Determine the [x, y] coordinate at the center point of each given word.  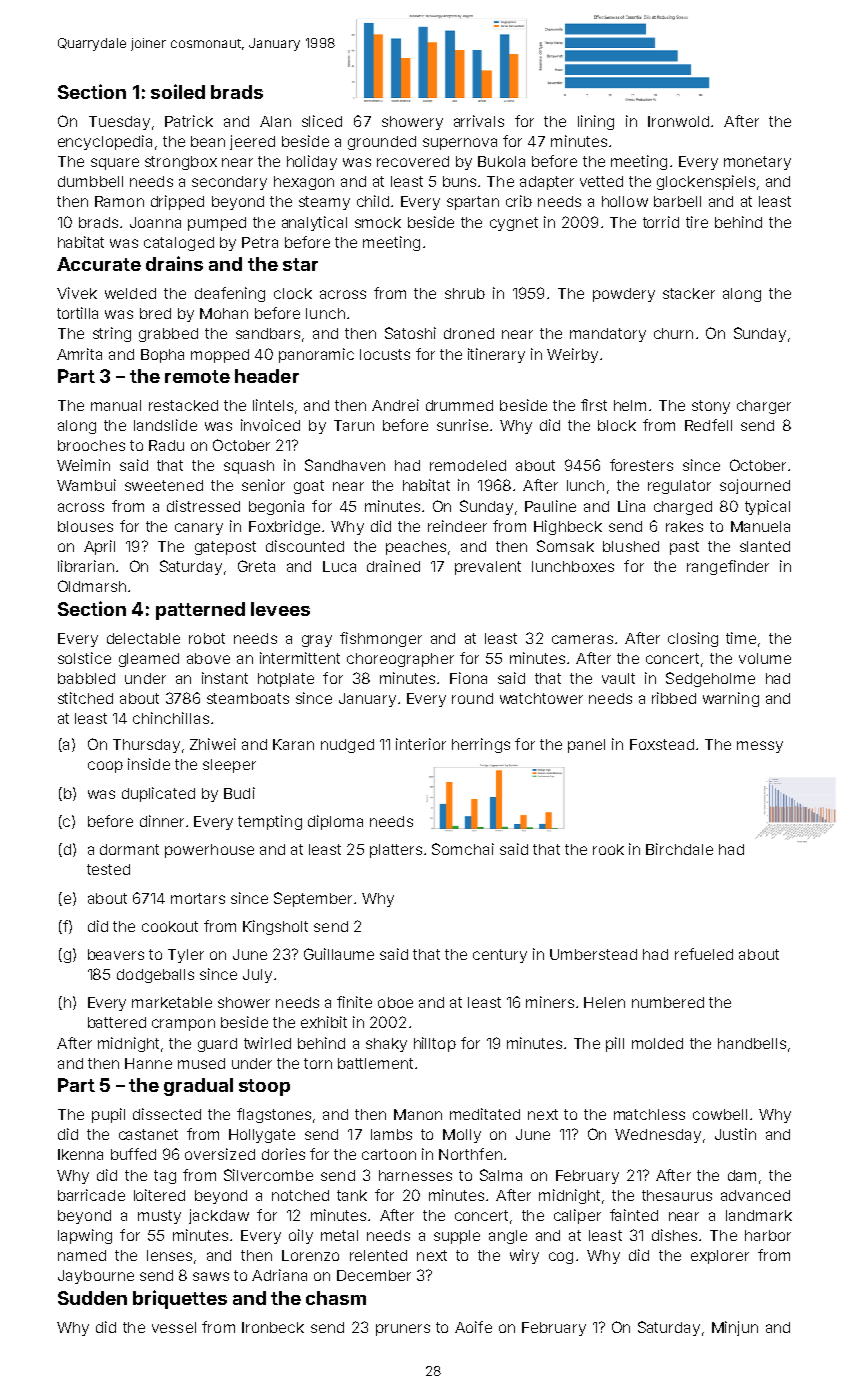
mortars [198, 898]
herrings [481, 745]
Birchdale [679, 849]
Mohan [224, 313]
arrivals [479, 121]
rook [608, 849]
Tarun [354, 425]
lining [596, 122]
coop [105, 767]
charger [764, 407]
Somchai [463, 849]
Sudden [92, 1298]
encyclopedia [105, 142]
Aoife [473, 1327]
